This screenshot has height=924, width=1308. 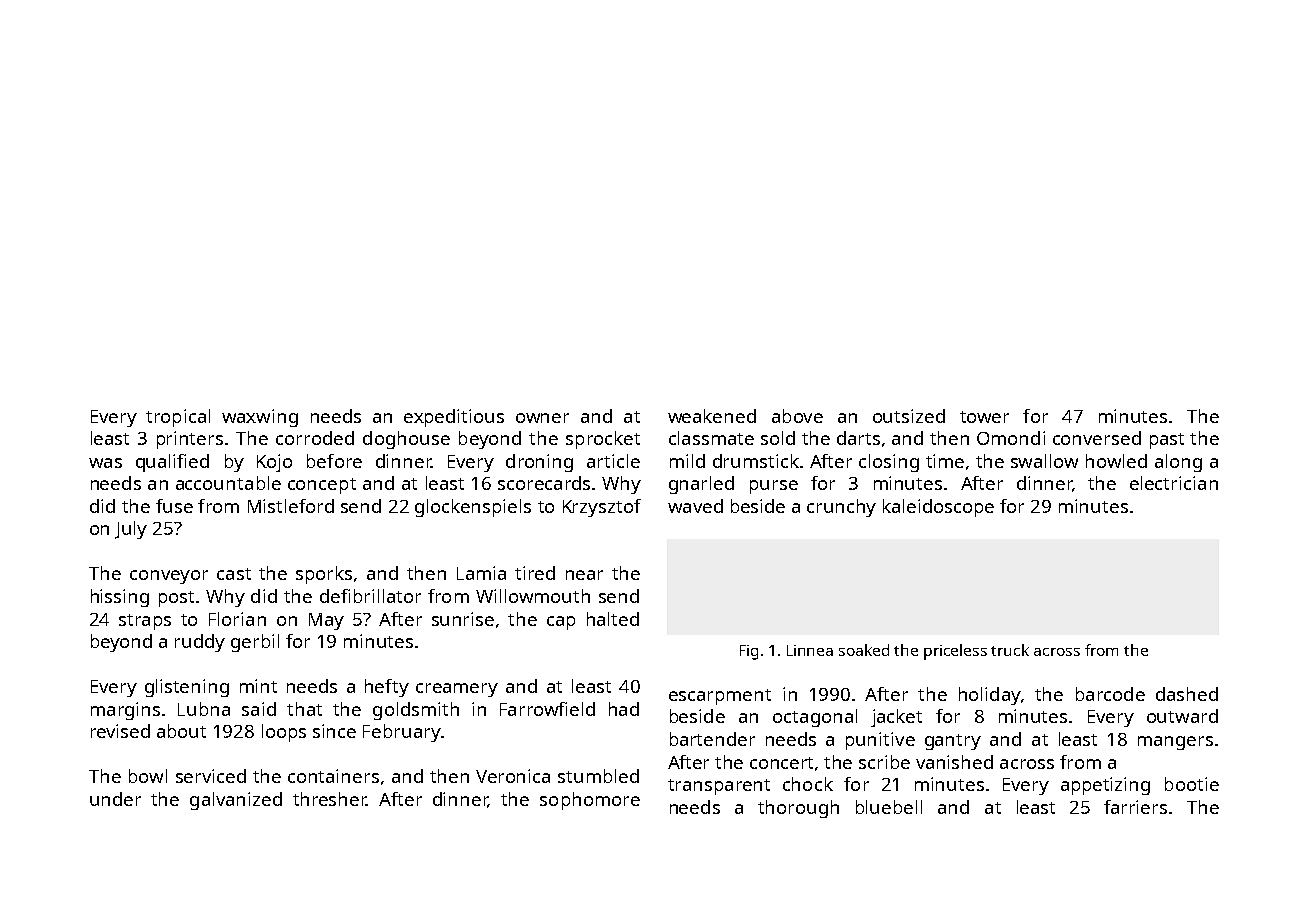 What do you see at coordinates (481, 573) in the screenshot?
I see `Lamia` at bounding box center [481, 573].
